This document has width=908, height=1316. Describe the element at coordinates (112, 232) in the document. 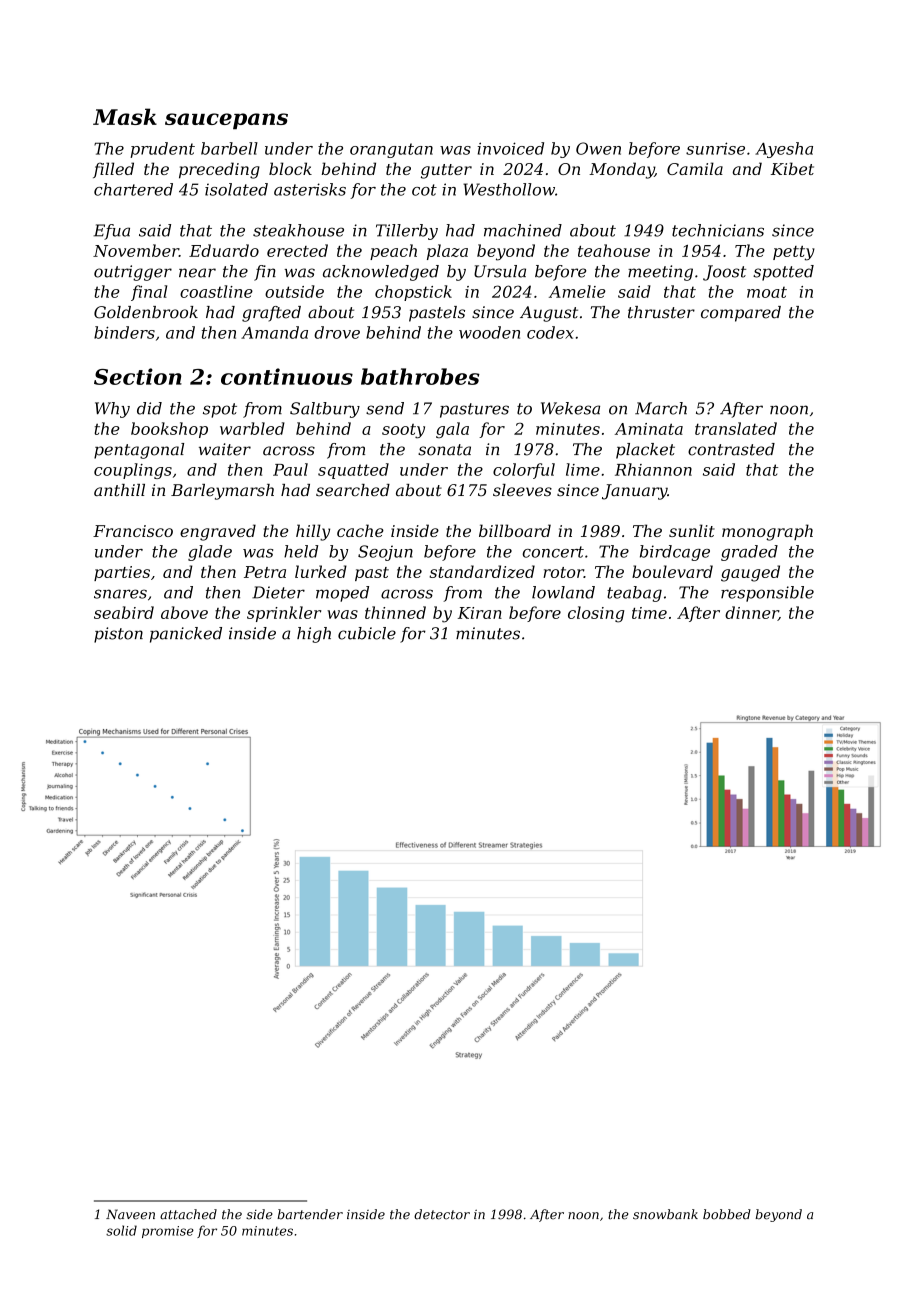

I see `Efua` at that location.
